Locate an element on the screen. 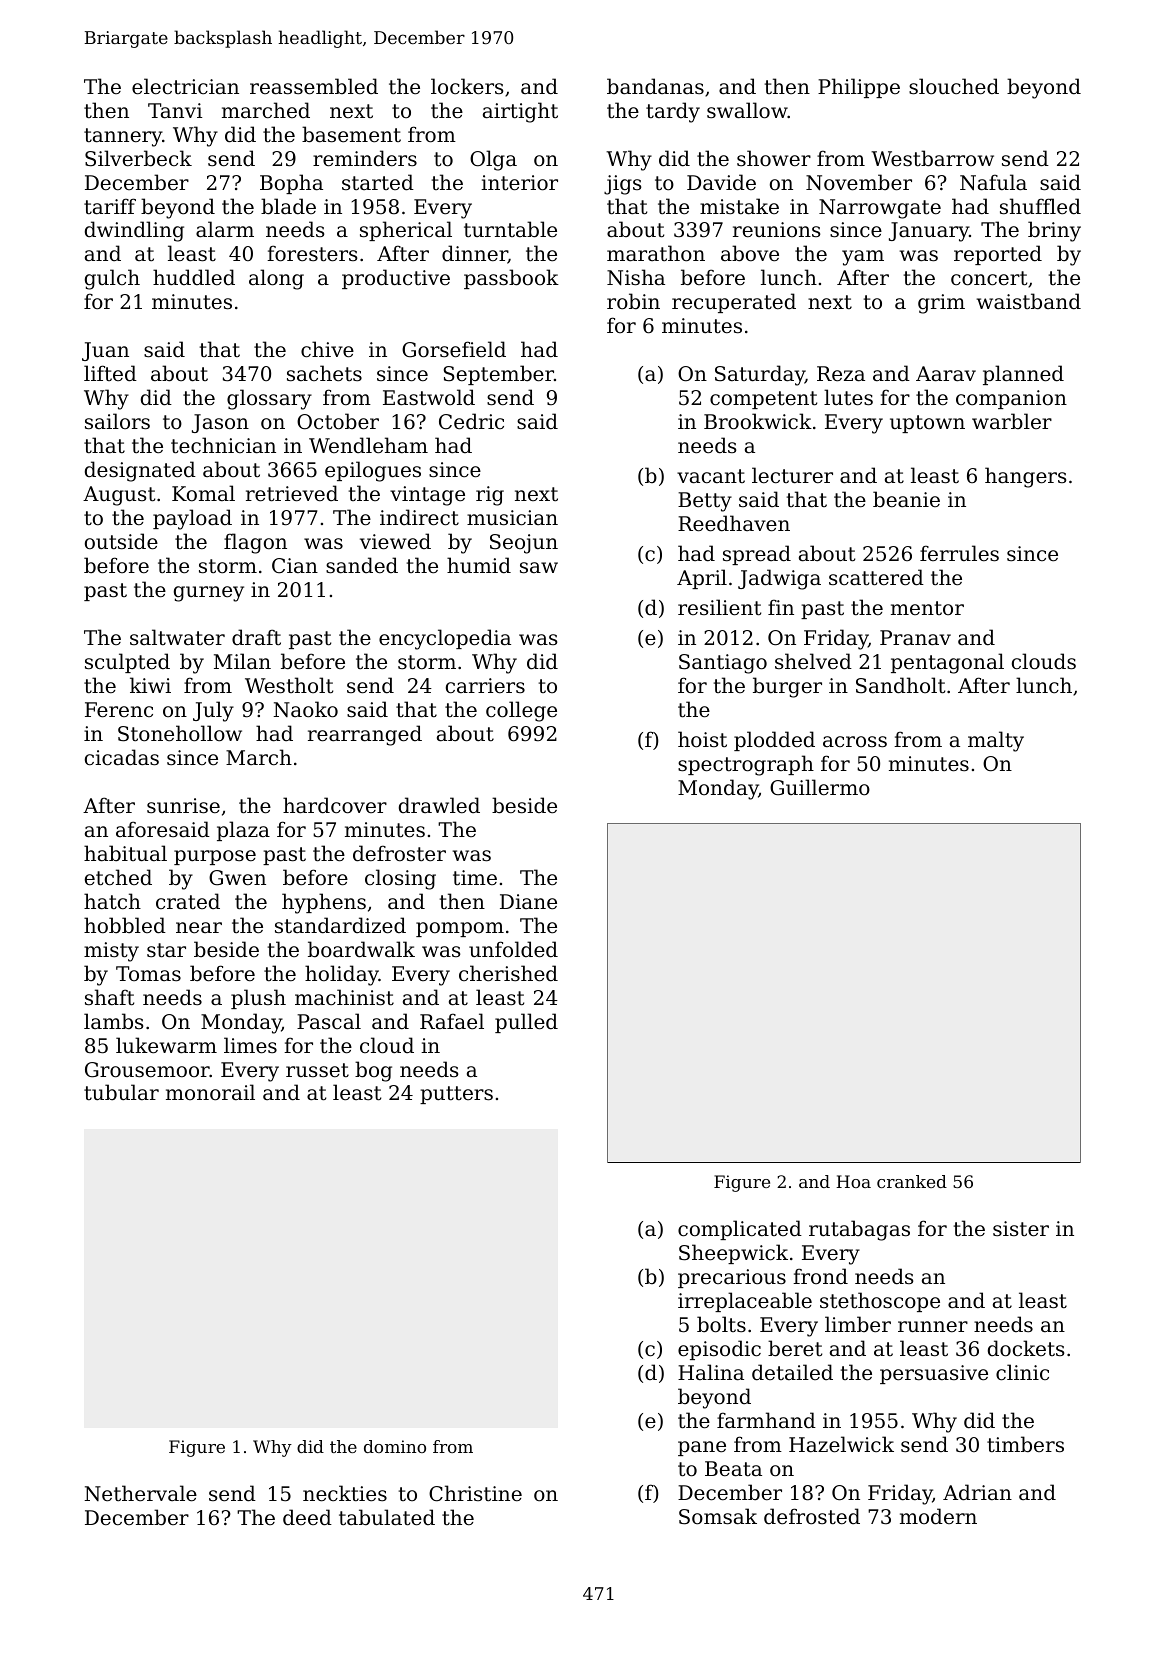  sister is located at coordinates (1021, 1229).
